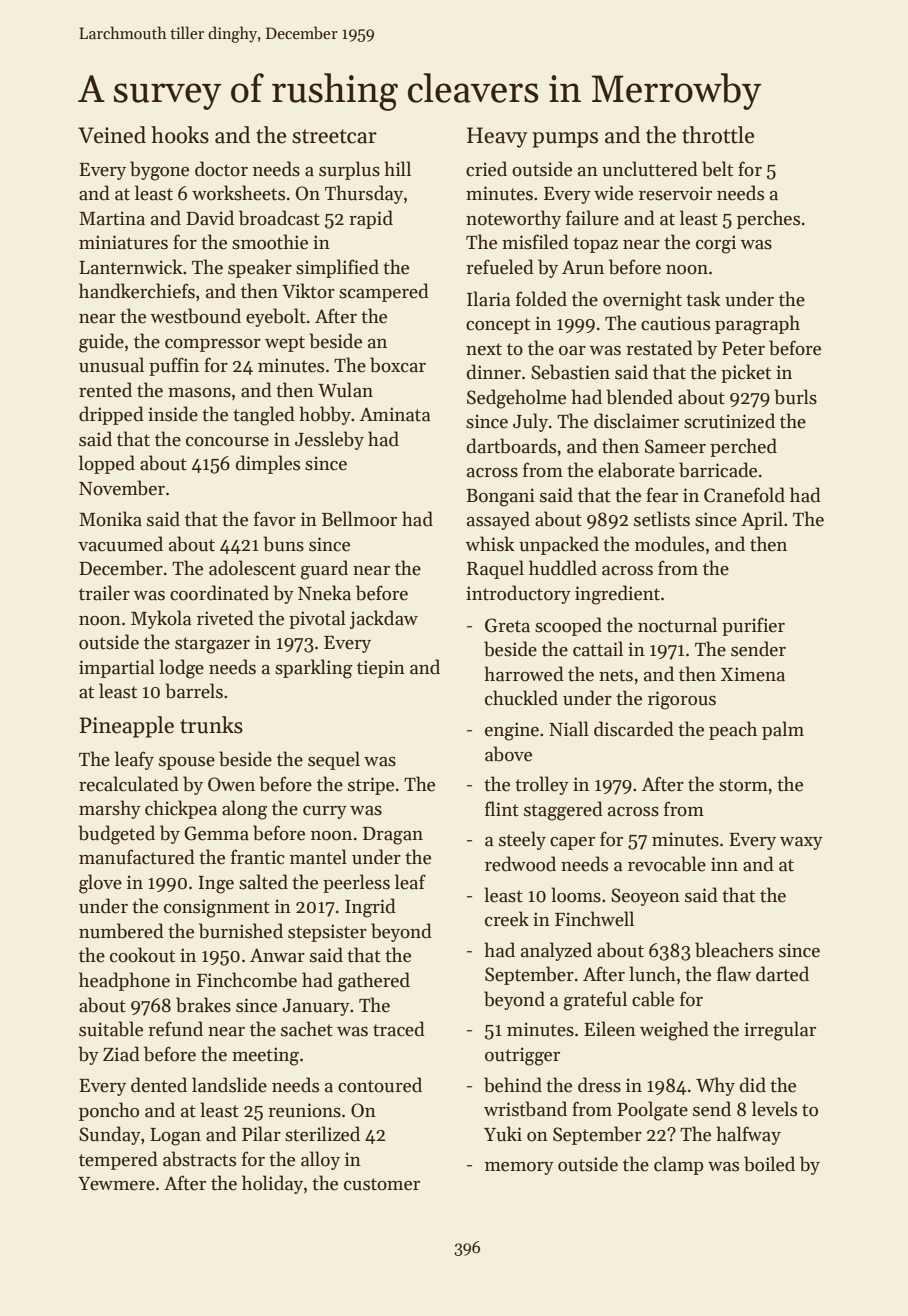 Image resolution: width=908 pixels, height=1316 pixels. What do you see at coordinates (334, 136) in the document?
I see `streetcar` at bounding box center [334, 136].
